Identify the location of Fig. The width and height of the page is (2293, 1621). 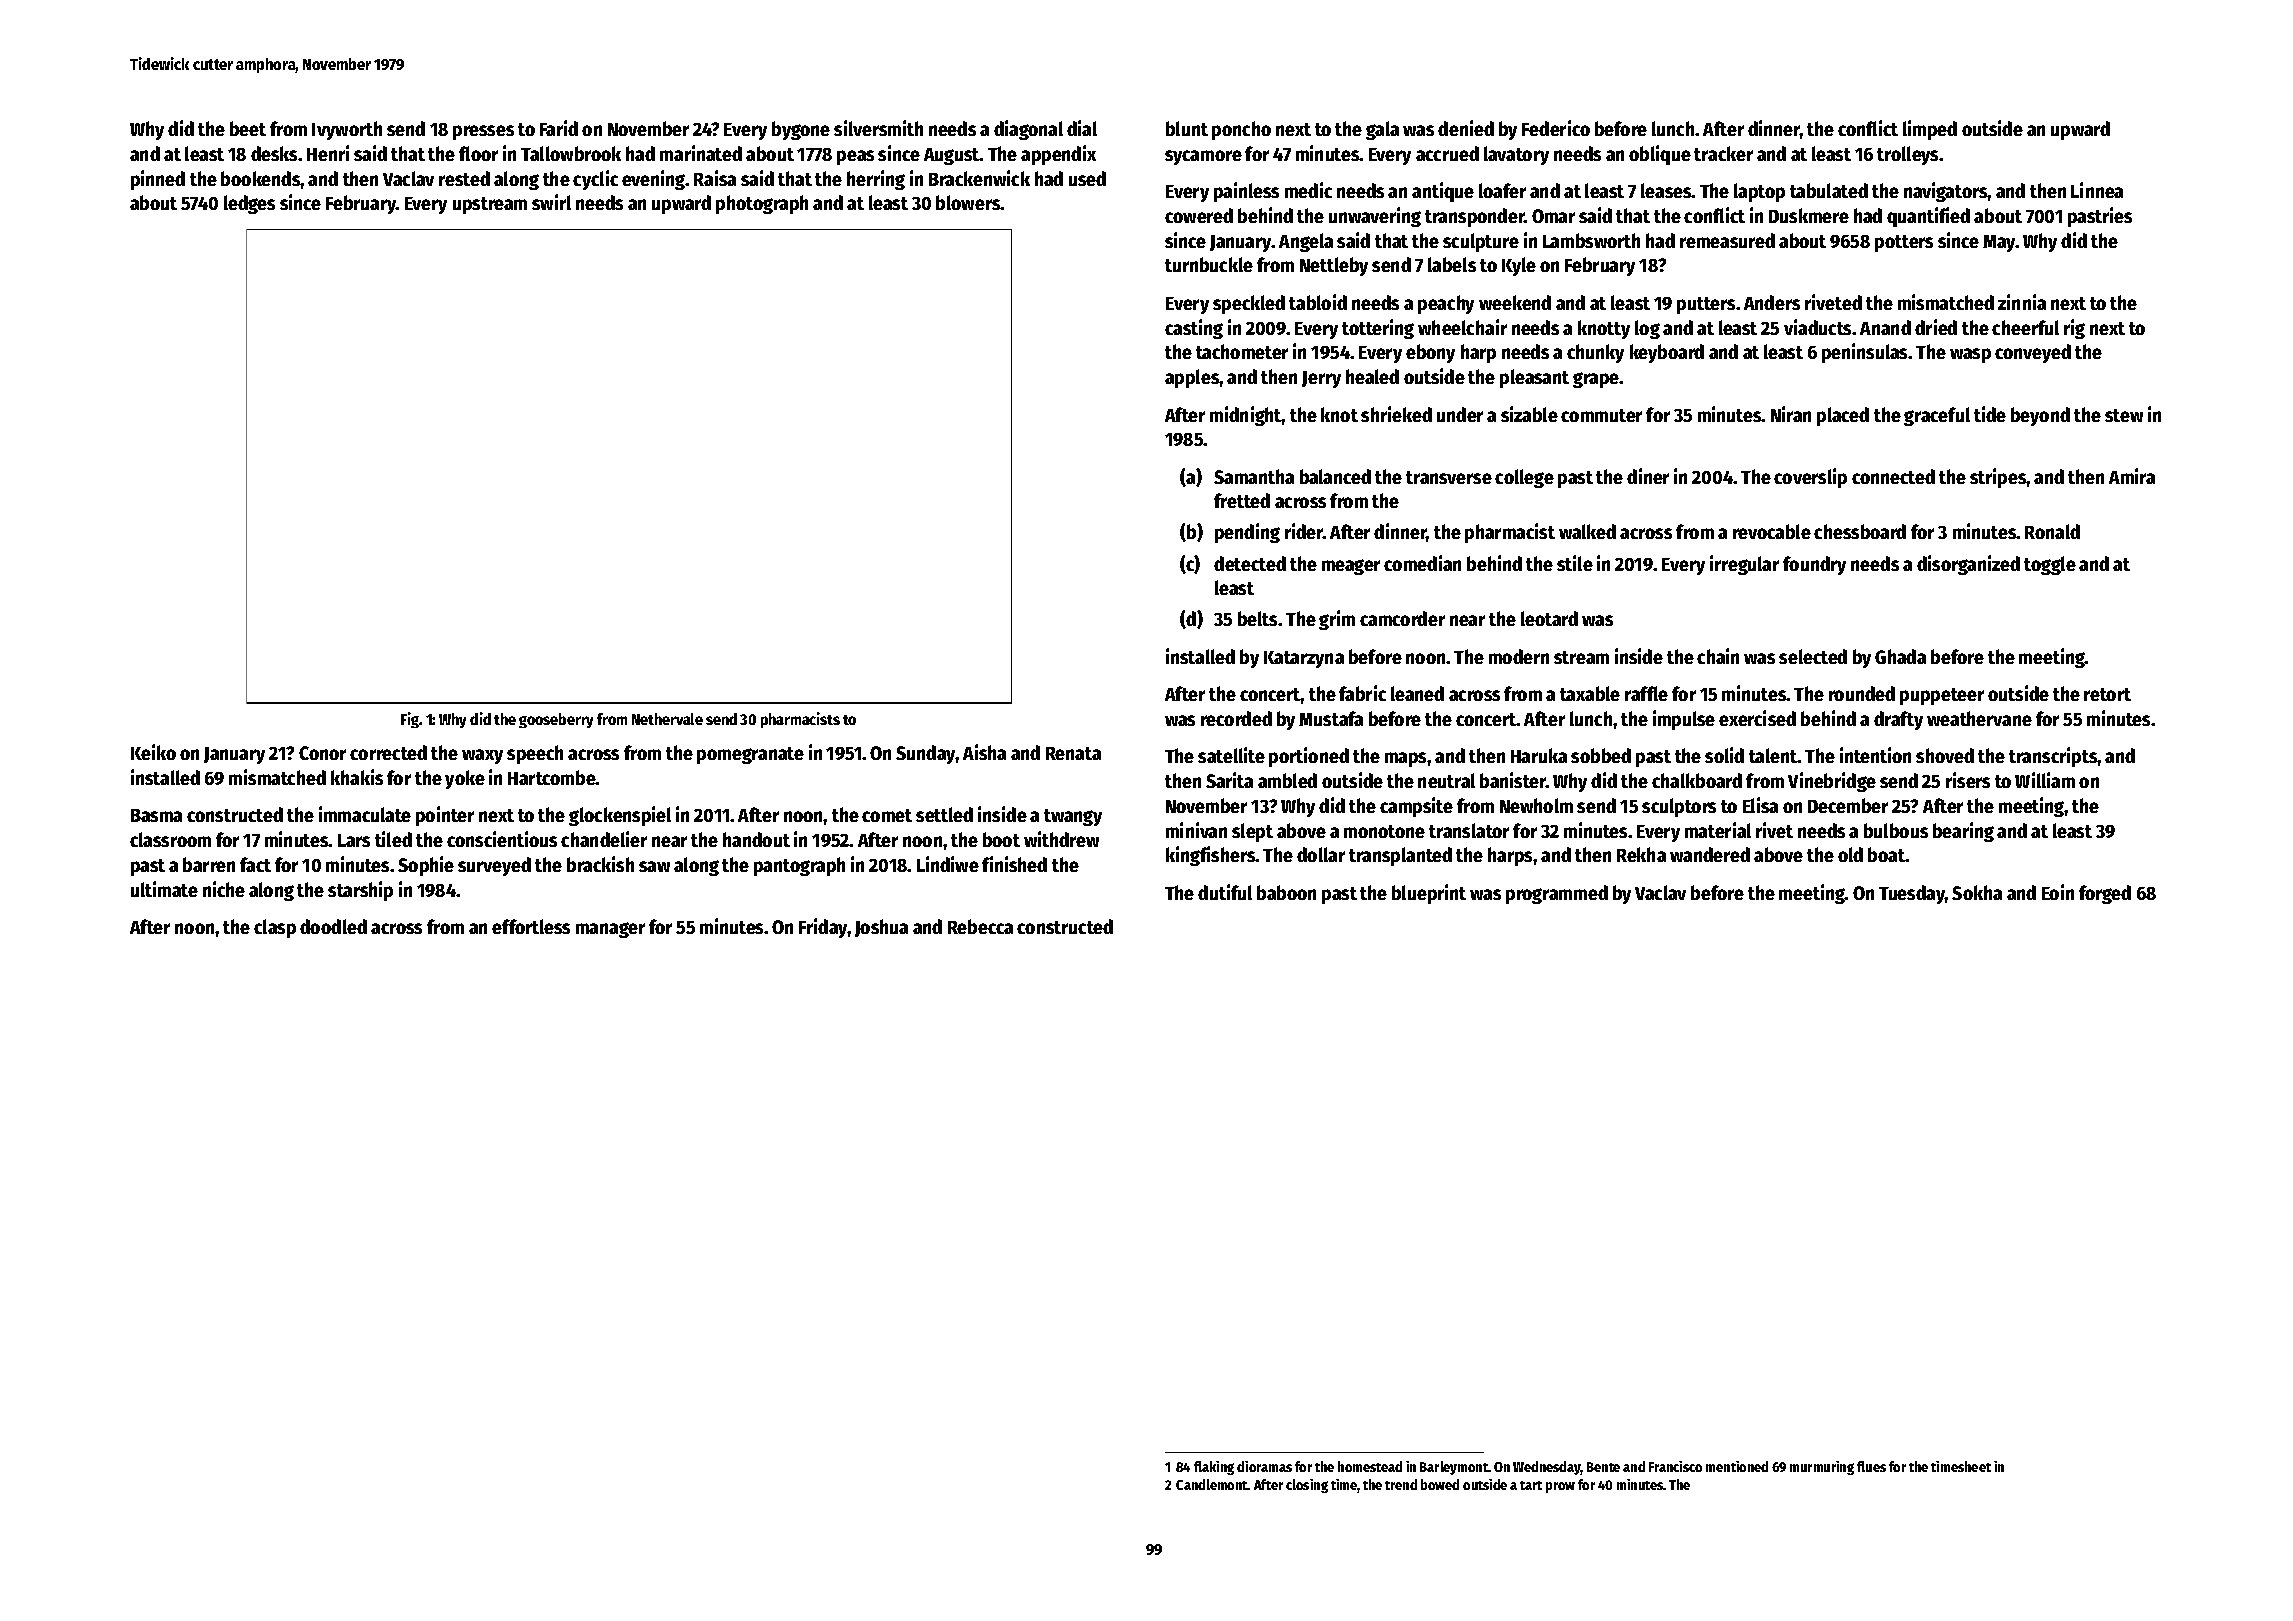
(410, 720).
